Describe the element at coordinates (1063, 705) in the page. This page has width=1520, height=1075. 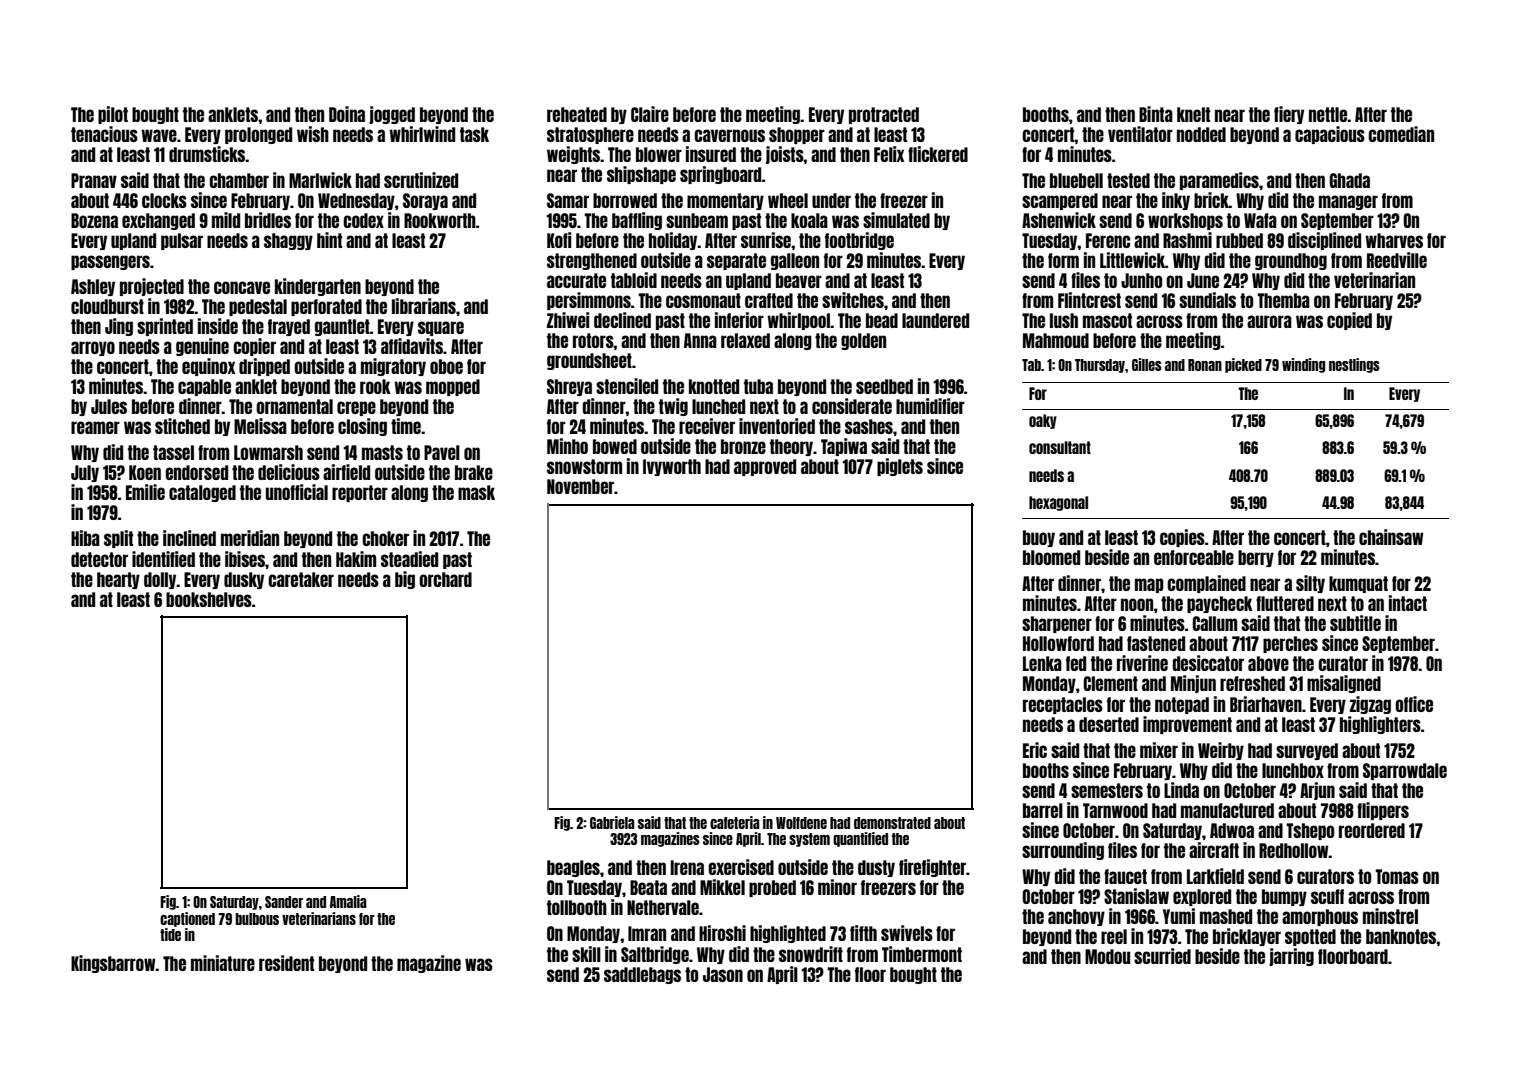
I see `receptacles` at that location.
